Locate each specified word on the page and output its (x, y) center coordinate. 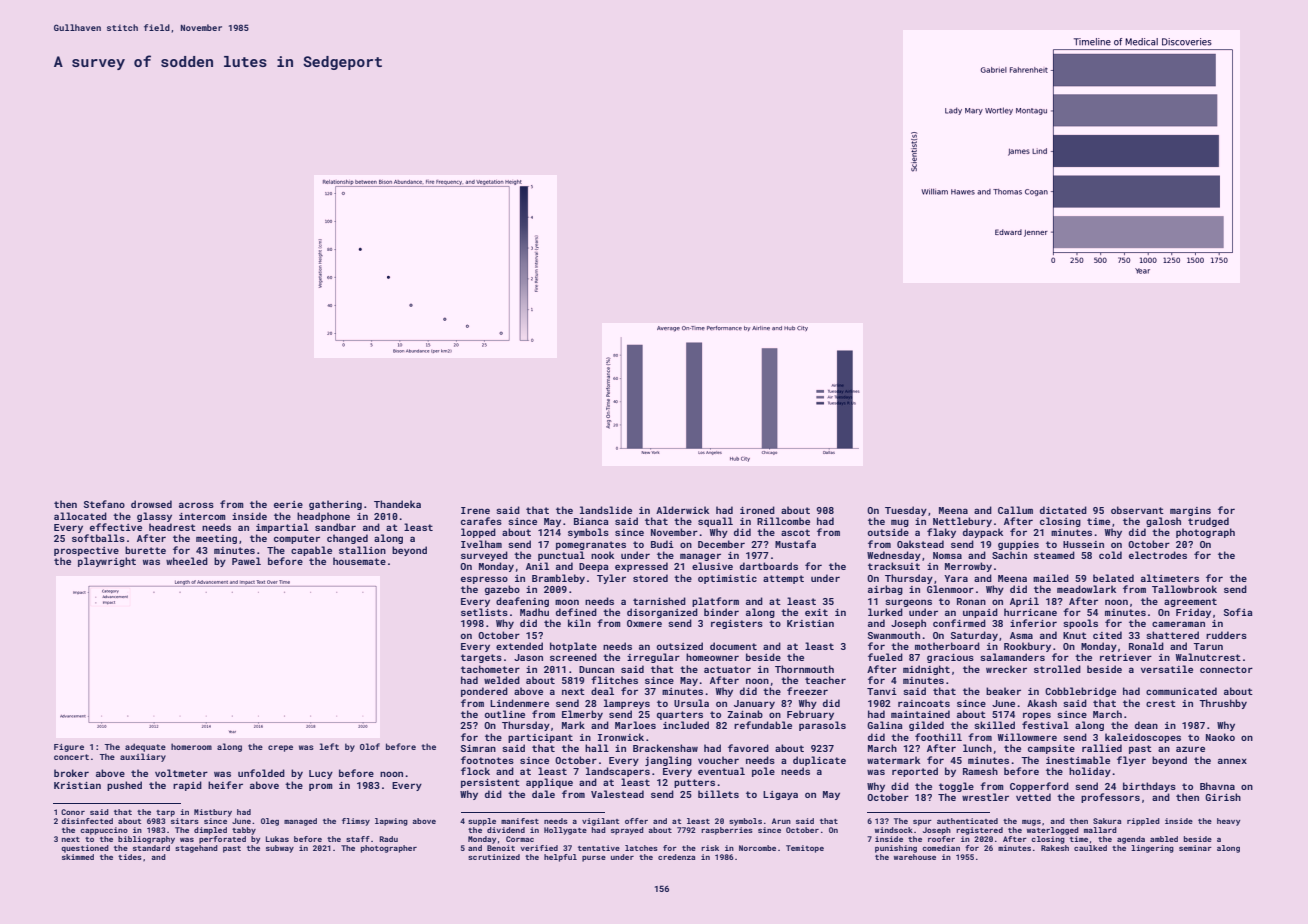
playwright (107, 562)
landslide (606, 510)
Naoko (1220, 737)
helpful (560, 858)
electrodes (1158, 555)
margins (1190, 511)
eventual (721, 771)
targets (481, 658)
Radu (388, 839)
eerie (288, 504)
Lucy (321, 774)
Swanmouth (894, 635)
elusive (712, 566)
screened (573, 657)
